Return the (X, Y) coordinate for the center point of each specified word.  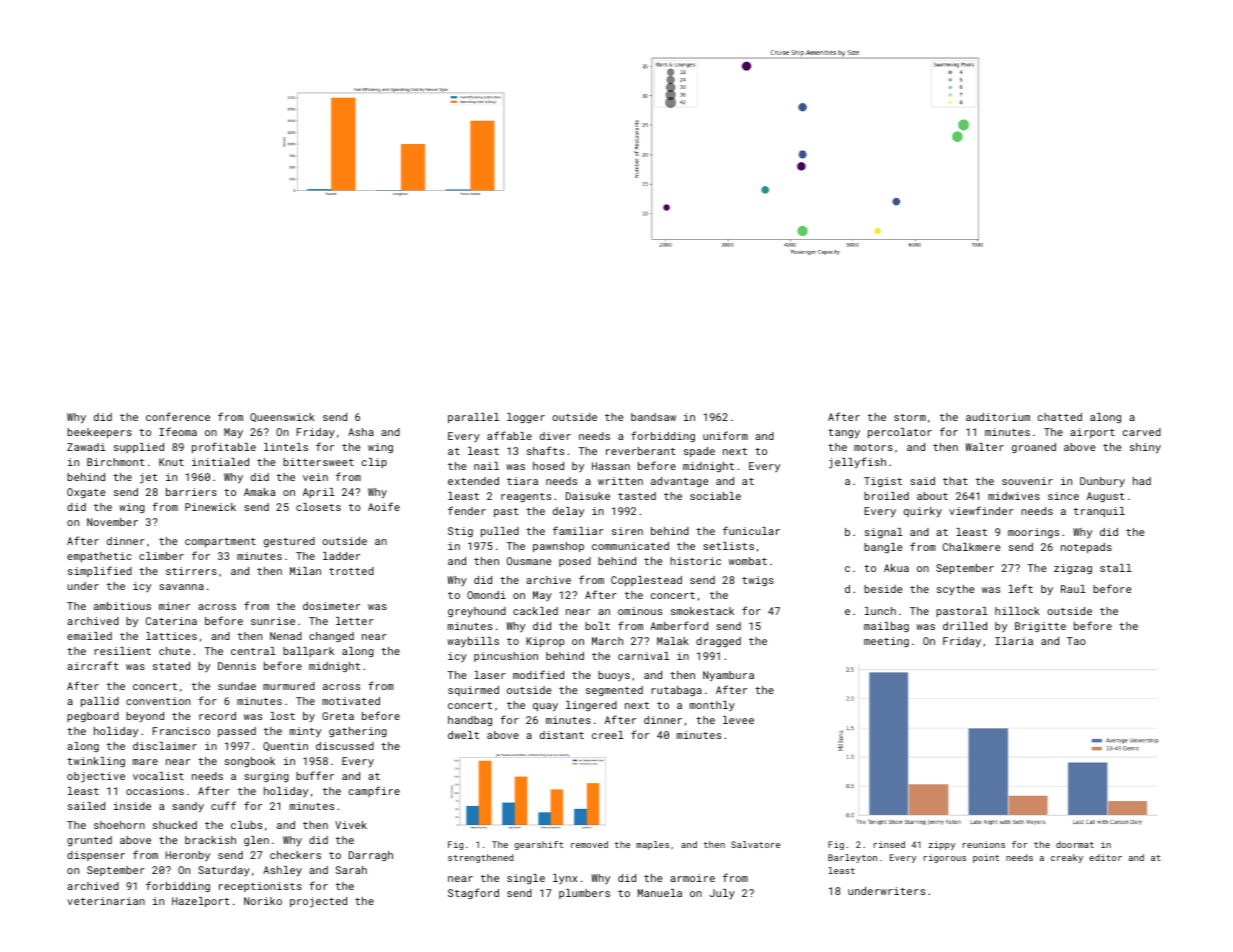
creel (608, 735)
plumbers (584, 894)
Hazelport (201, 902)
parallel (473, 418)
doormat (1075, 844)
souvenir (1027, 481)
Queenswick (282, 417)
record (217, 716)
